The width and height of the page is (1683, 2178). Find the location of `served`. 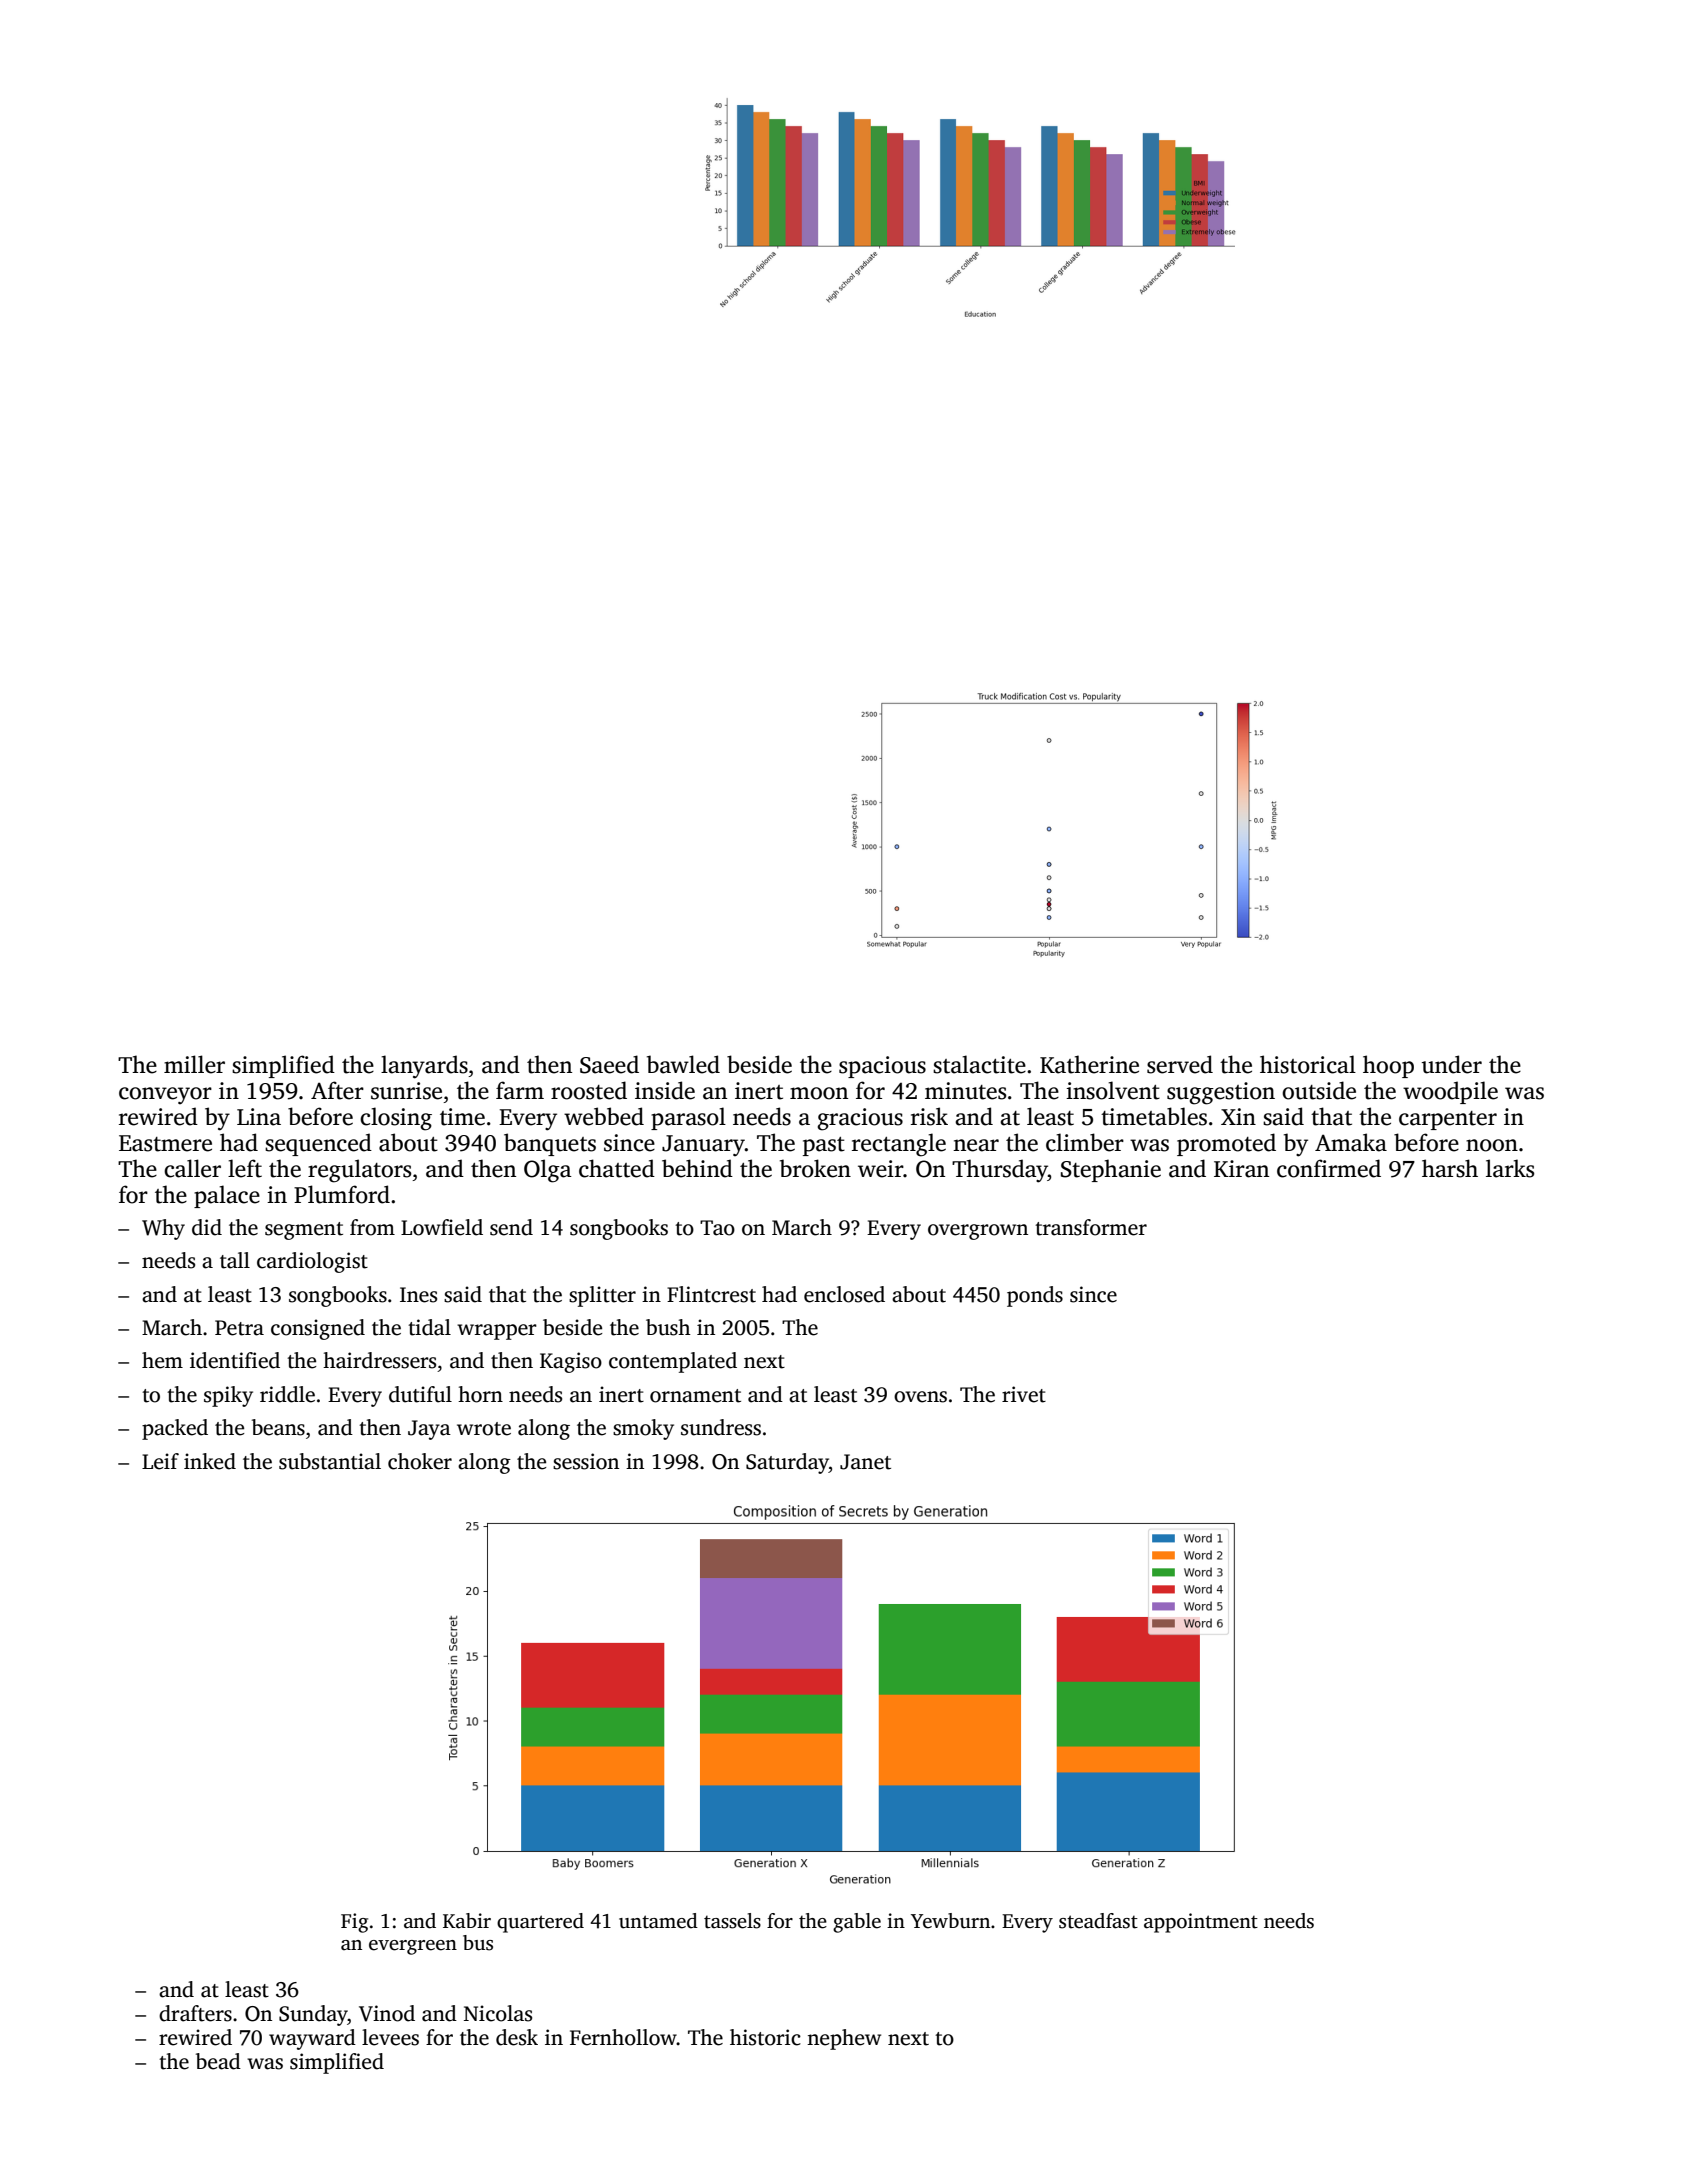

served is located at coordinates (1180, 1064).
